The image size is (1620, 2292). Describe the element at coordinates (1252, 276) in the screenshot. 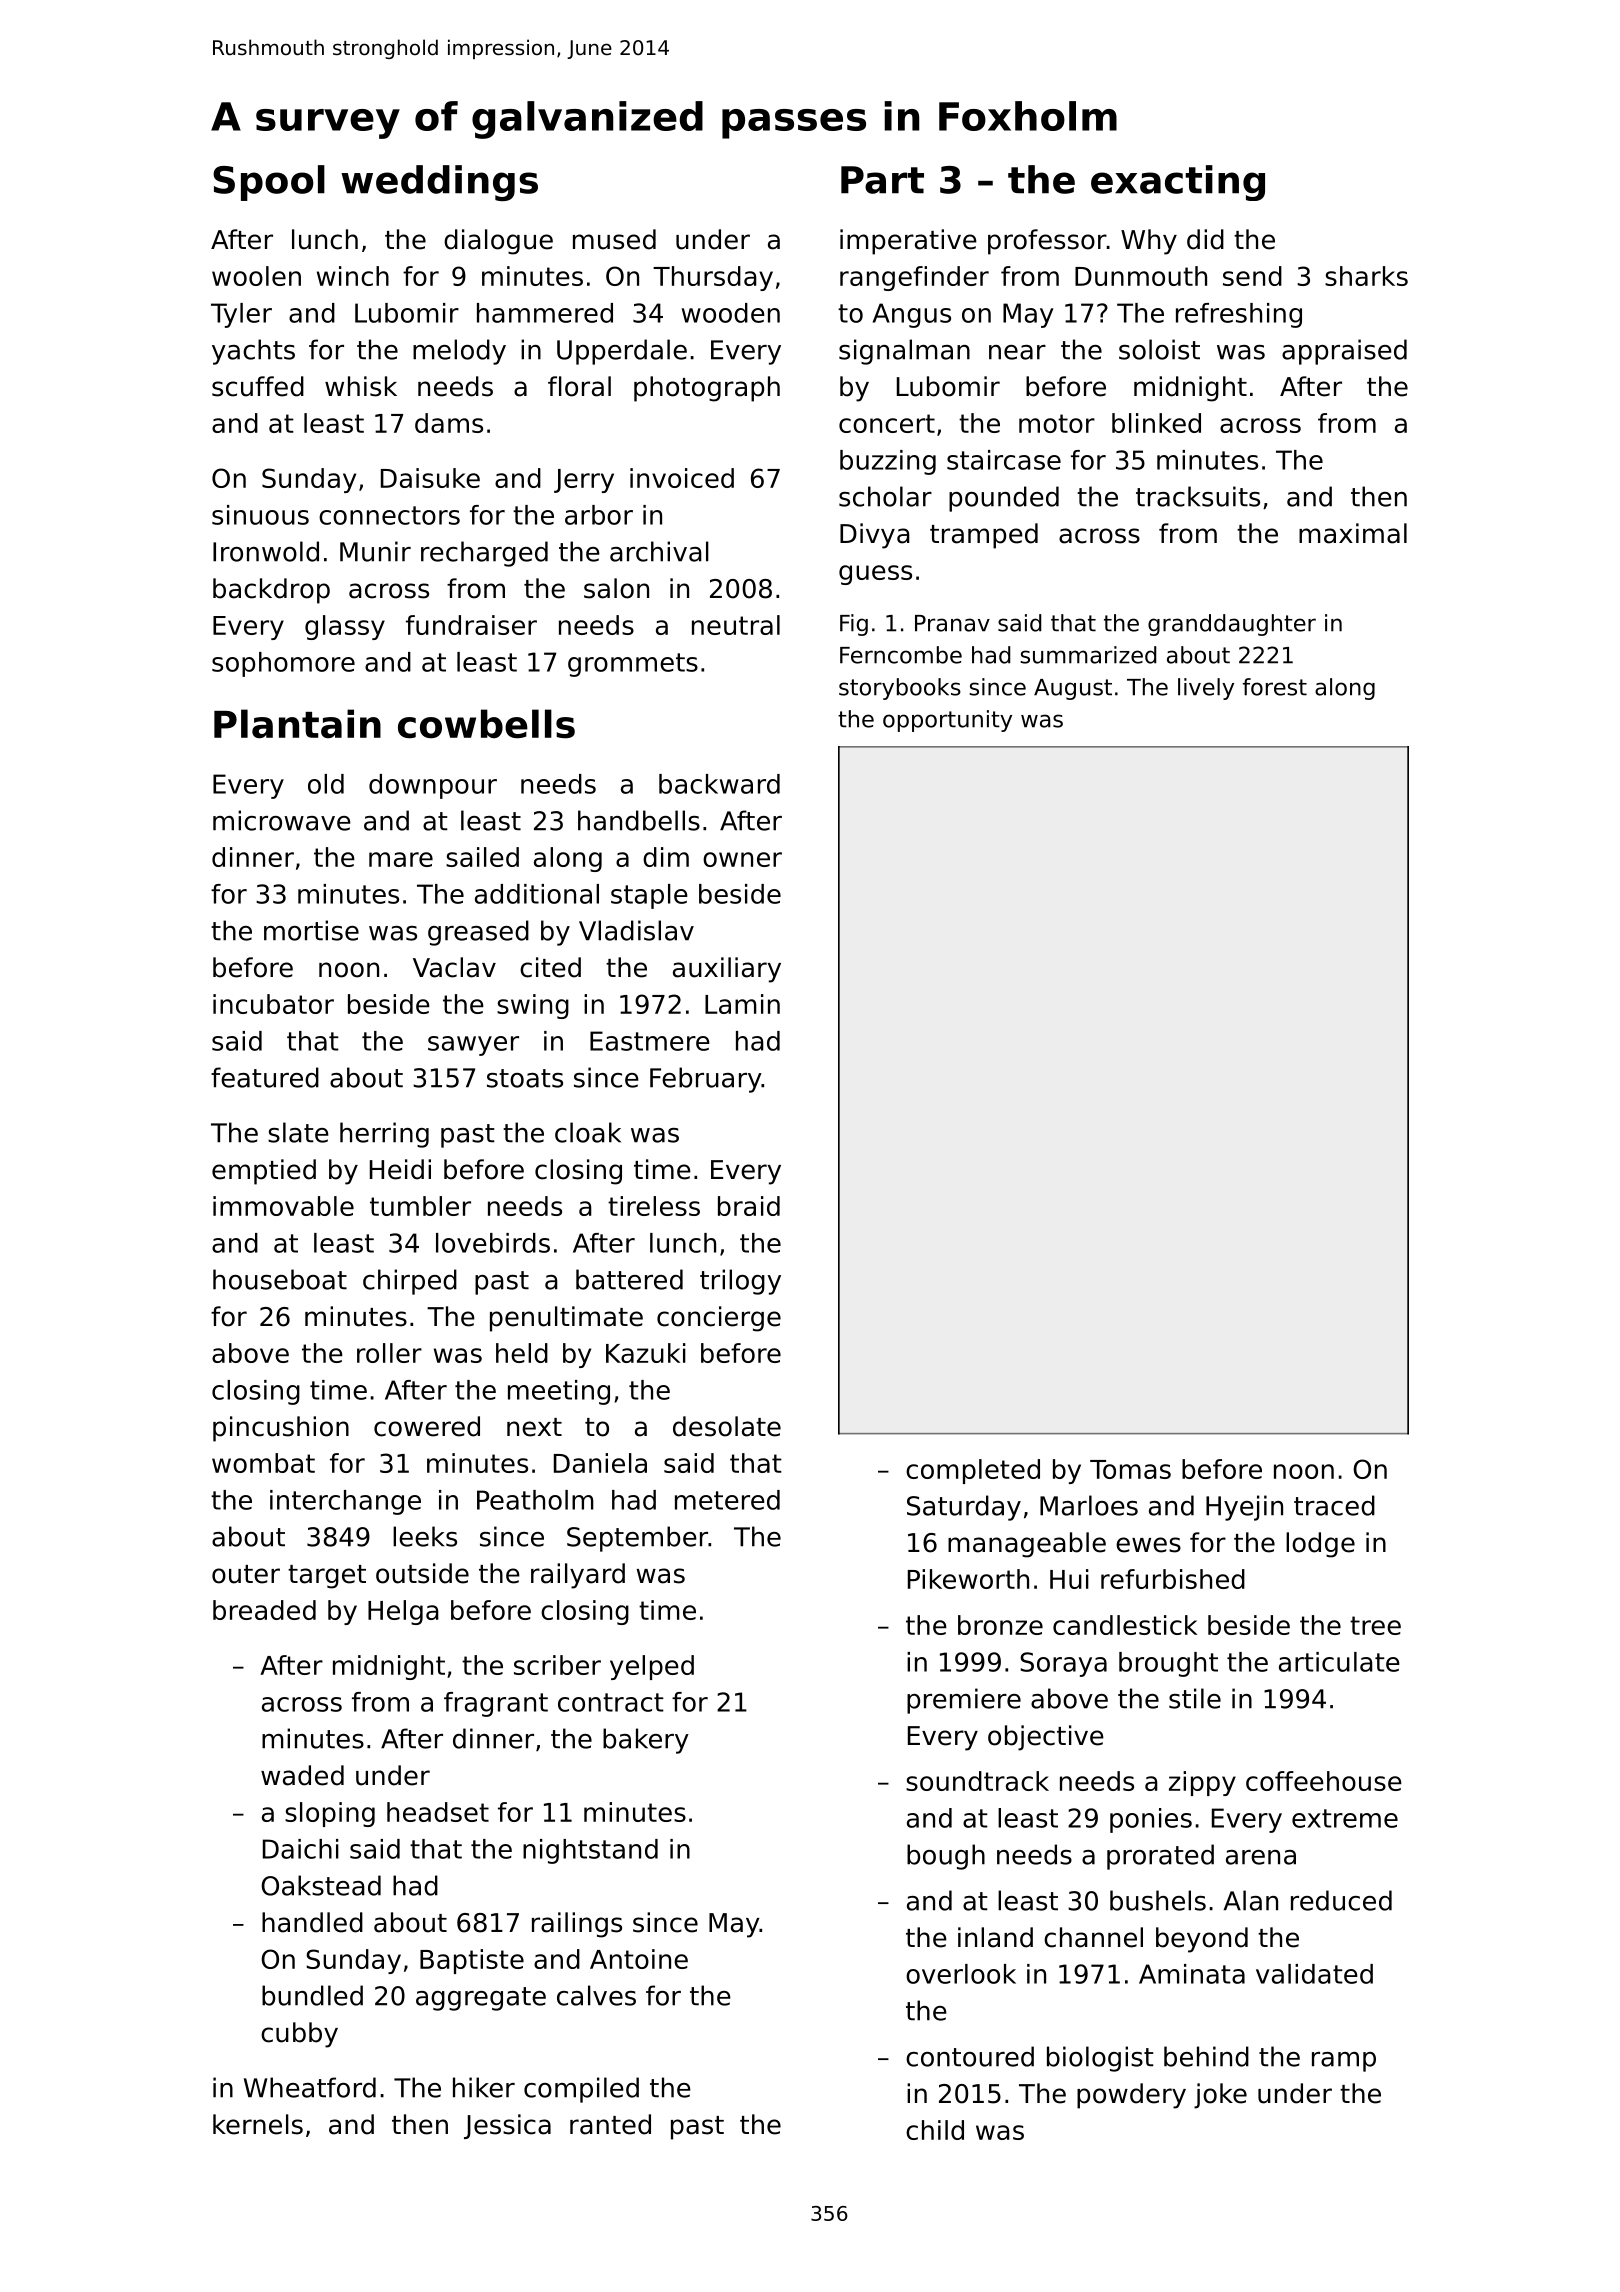

I see `send` at that location.
